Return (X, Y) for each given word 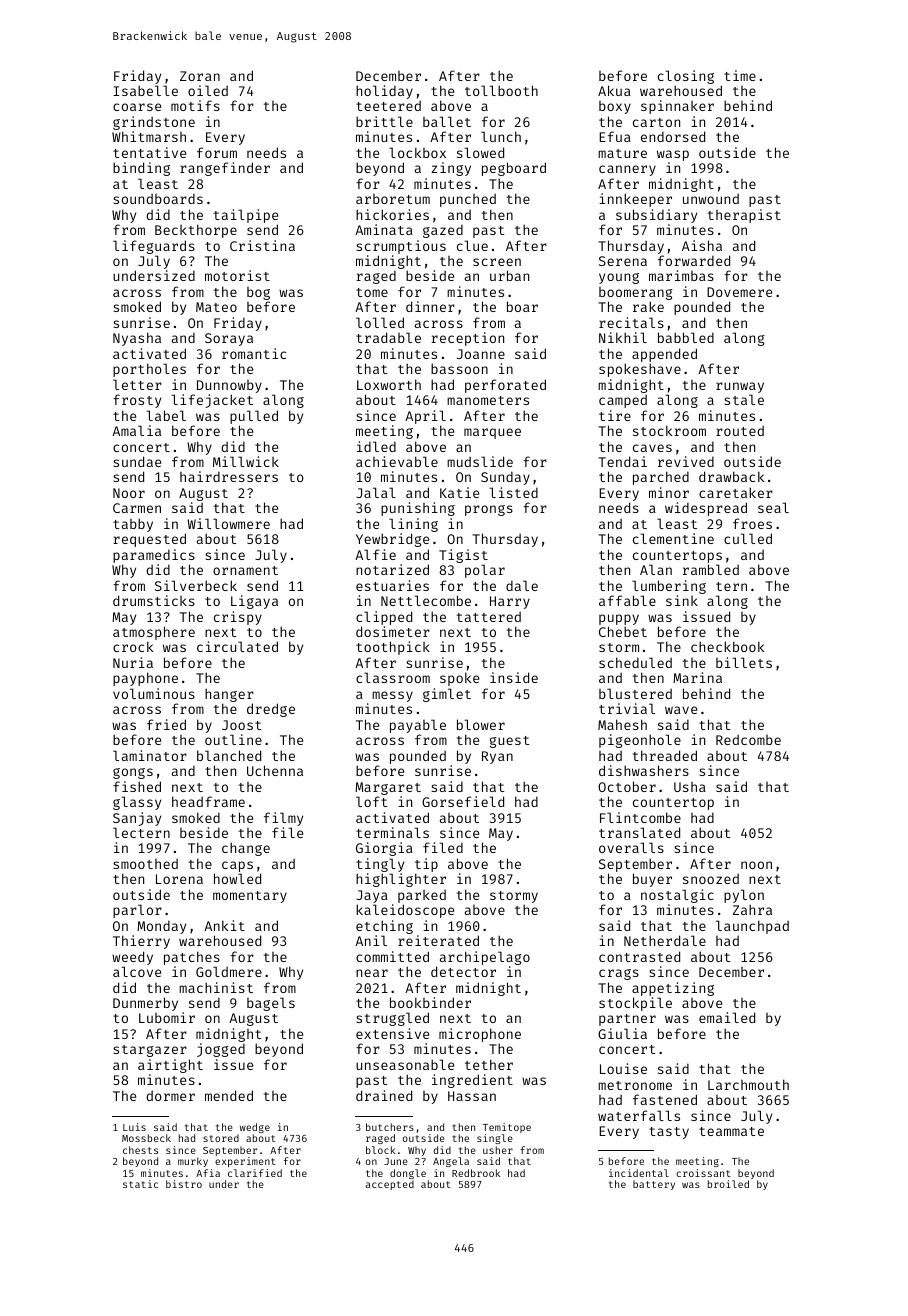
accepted (390, 1185)
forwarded (694, 260)
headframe (208, 801)
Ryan (497, 757)
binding (141, 169)
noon (756, 865)
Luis (134, 1127)
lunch (501, 136)
